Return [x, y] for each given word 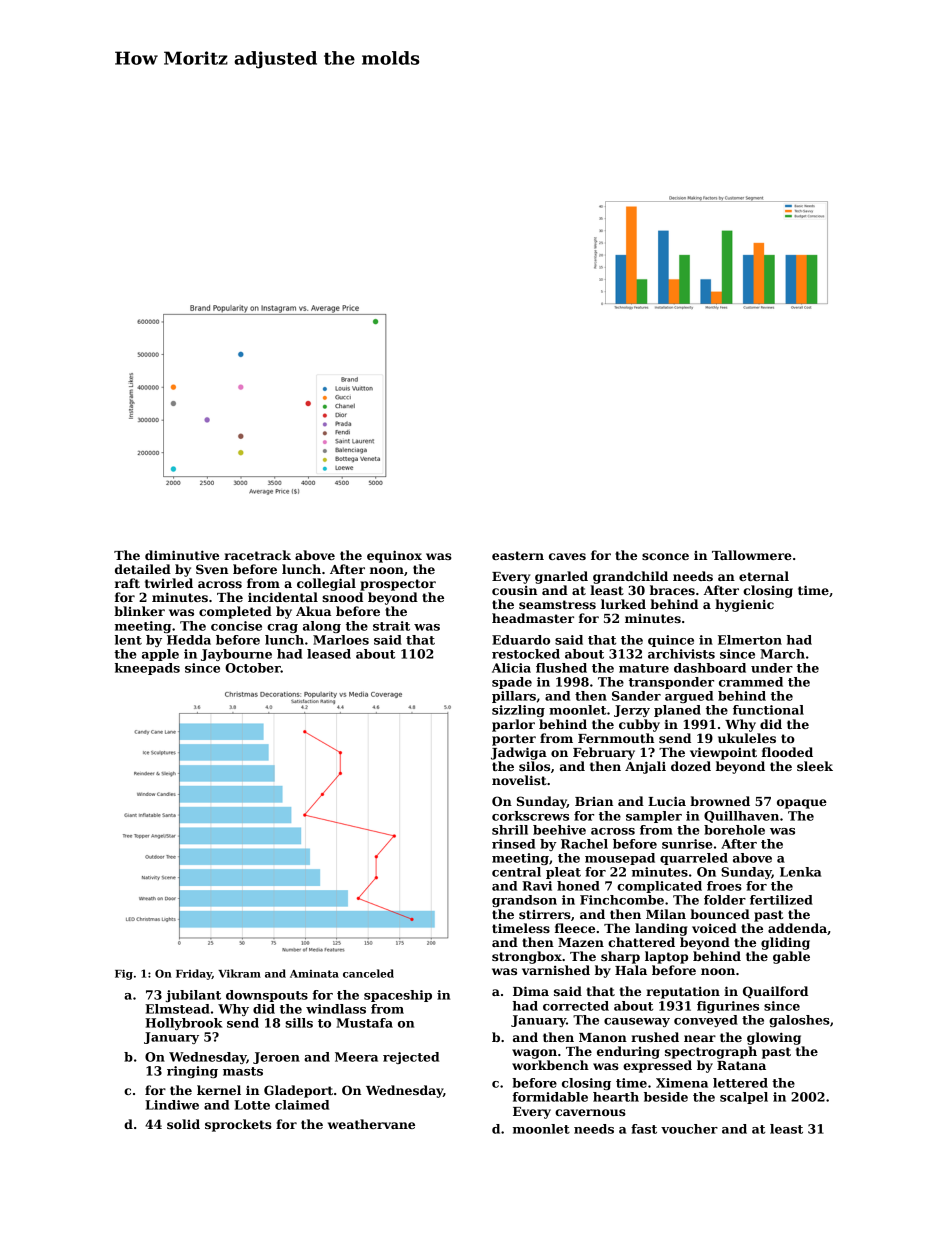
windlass [336, 1009]
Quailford [775, 992]
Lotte [252, 1105]
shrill [510, 830]
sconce [665, 556]
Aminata [314, 974]
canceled [368, 973]
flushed [561, 668]
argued [689, 697]
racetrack [257, 555]
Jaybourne [236, 655]
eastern [518, 555]
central [516, 872]
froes [724, 886]
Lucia [667, 801]
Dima [531, 991]
